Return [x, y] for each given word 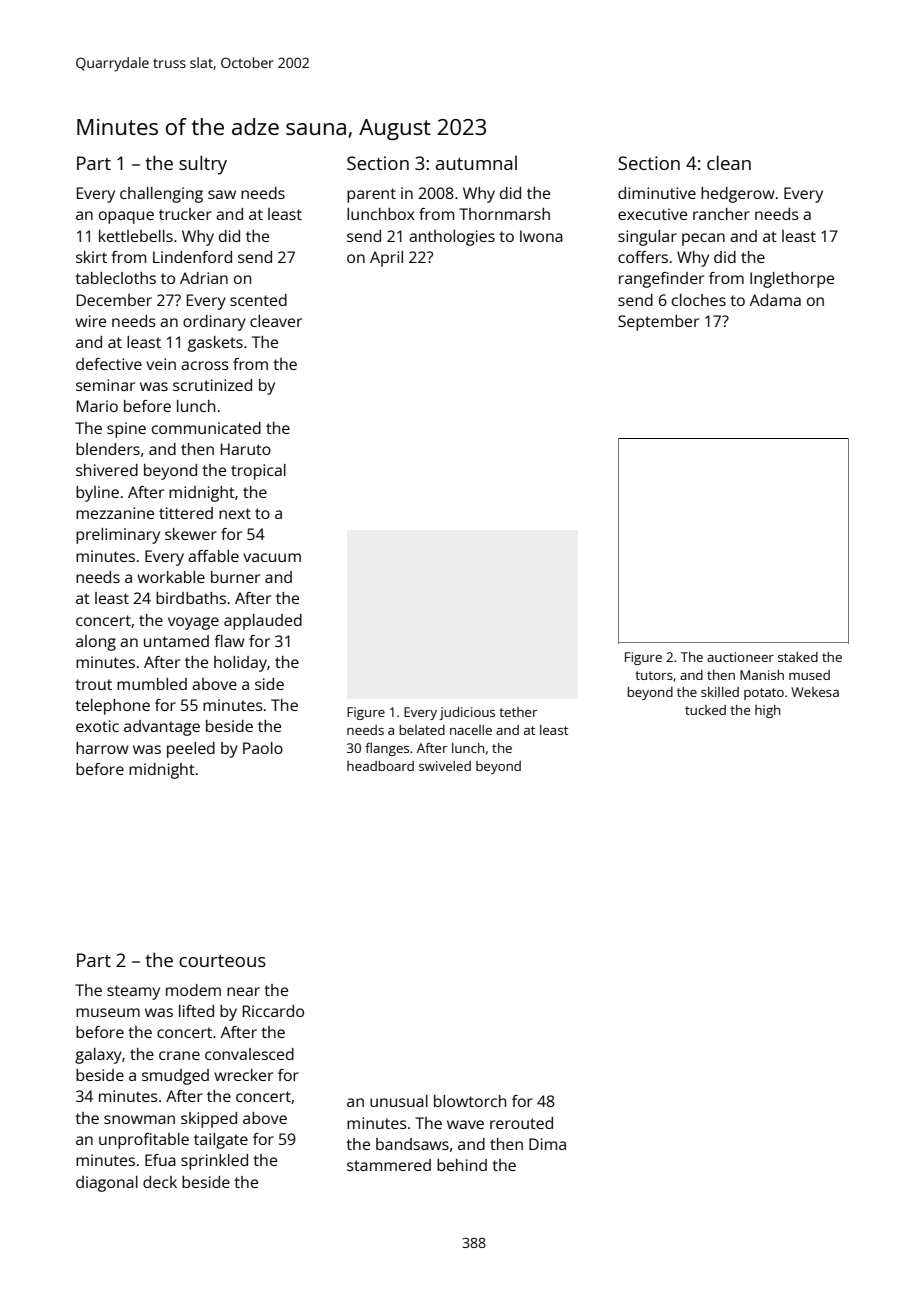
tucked [705, 710]
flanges [387, 749]
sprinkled [214, 1162]
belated [422, 730]
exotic [97, 726]
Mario [97, 406]
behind [462, 1165]
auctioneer [740, 657]
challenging [161, 195]
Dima [547, 1144]
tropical [258, 472]
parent [371, 195]
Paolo [263, 748]
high [767, 711]
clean [729, 162]
